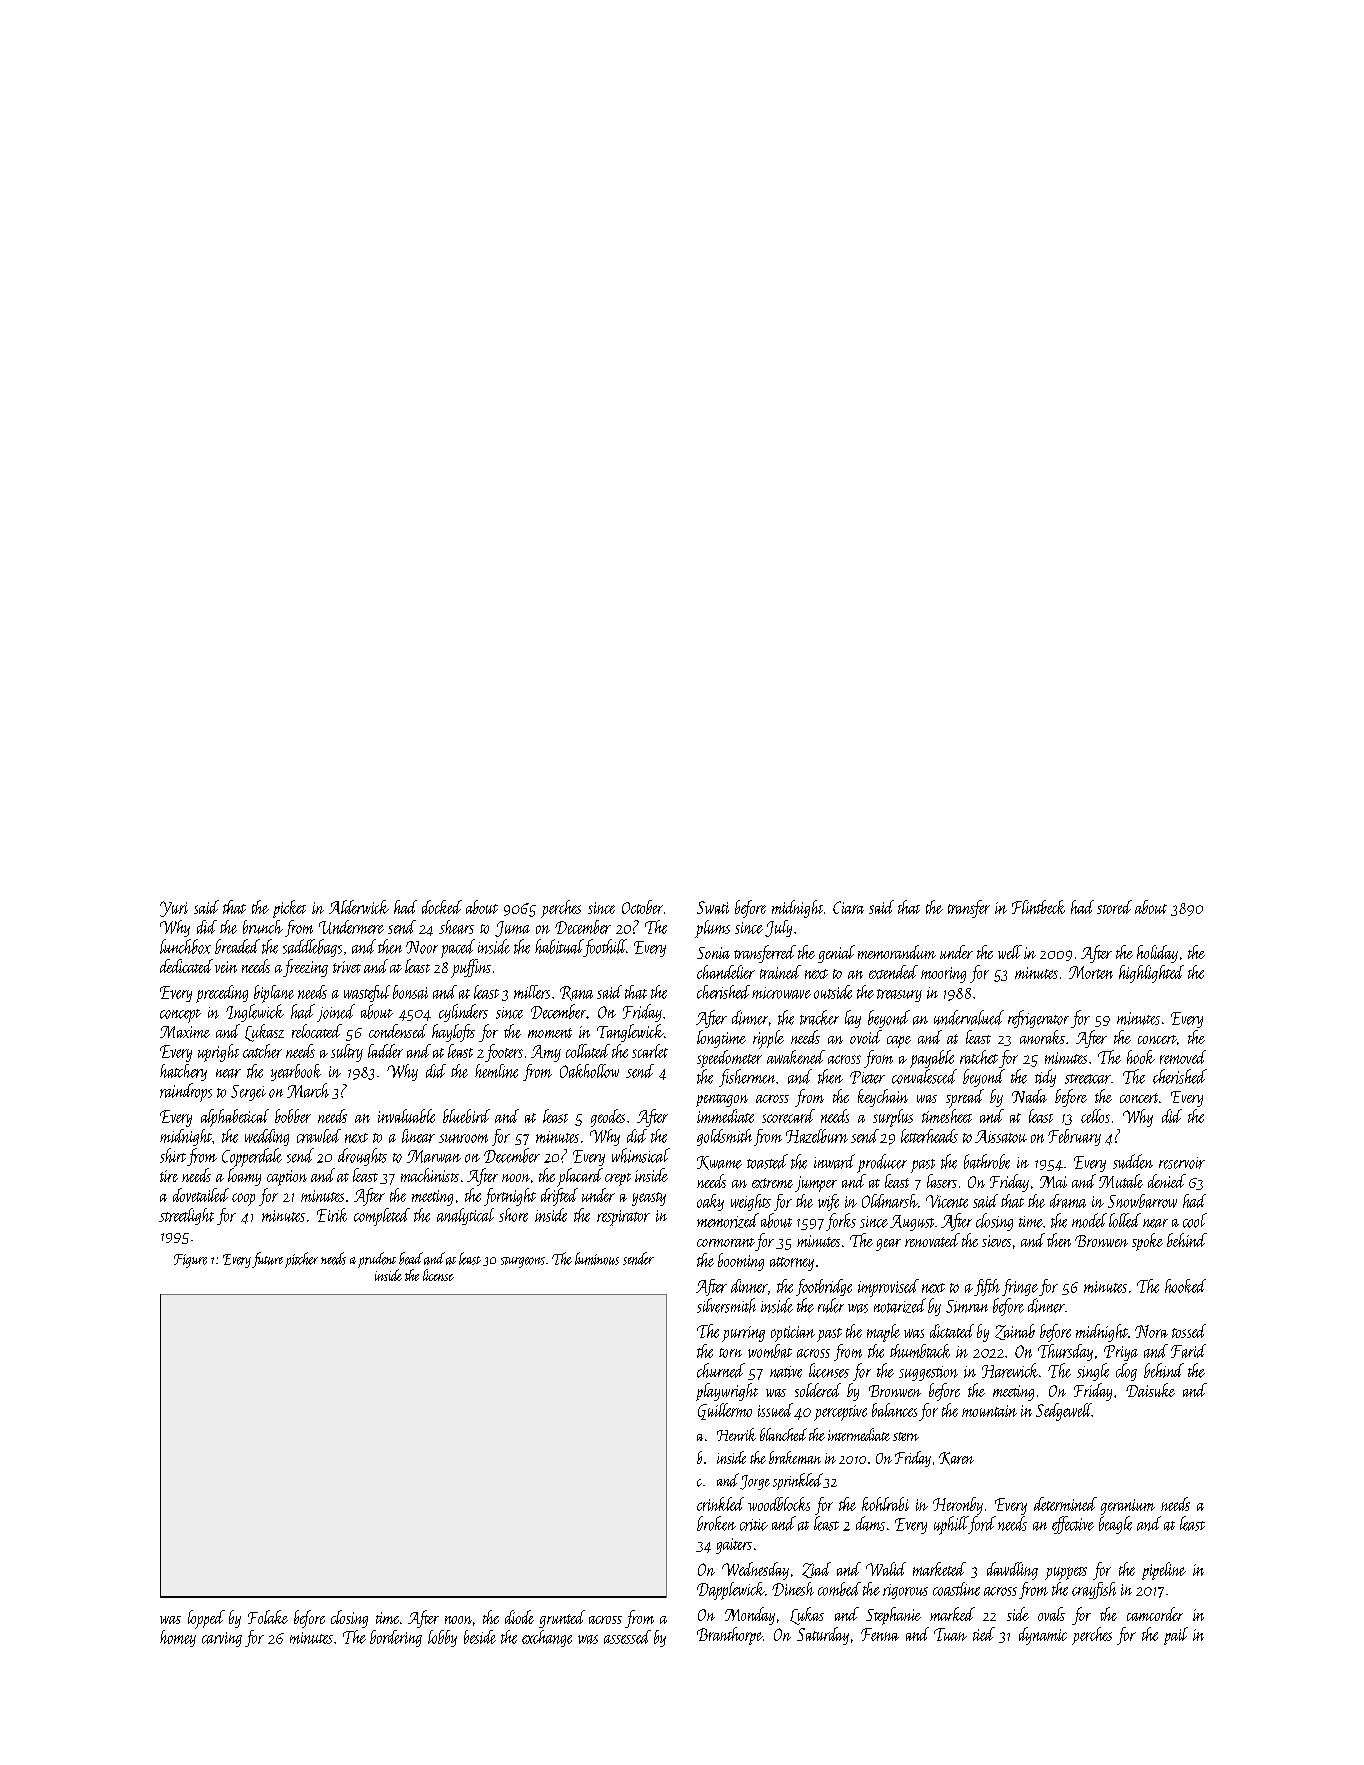  What do you see at coordinates (728, 1220) in the screenshot?
I see `memorized` at bounding box center [728, 1220].
